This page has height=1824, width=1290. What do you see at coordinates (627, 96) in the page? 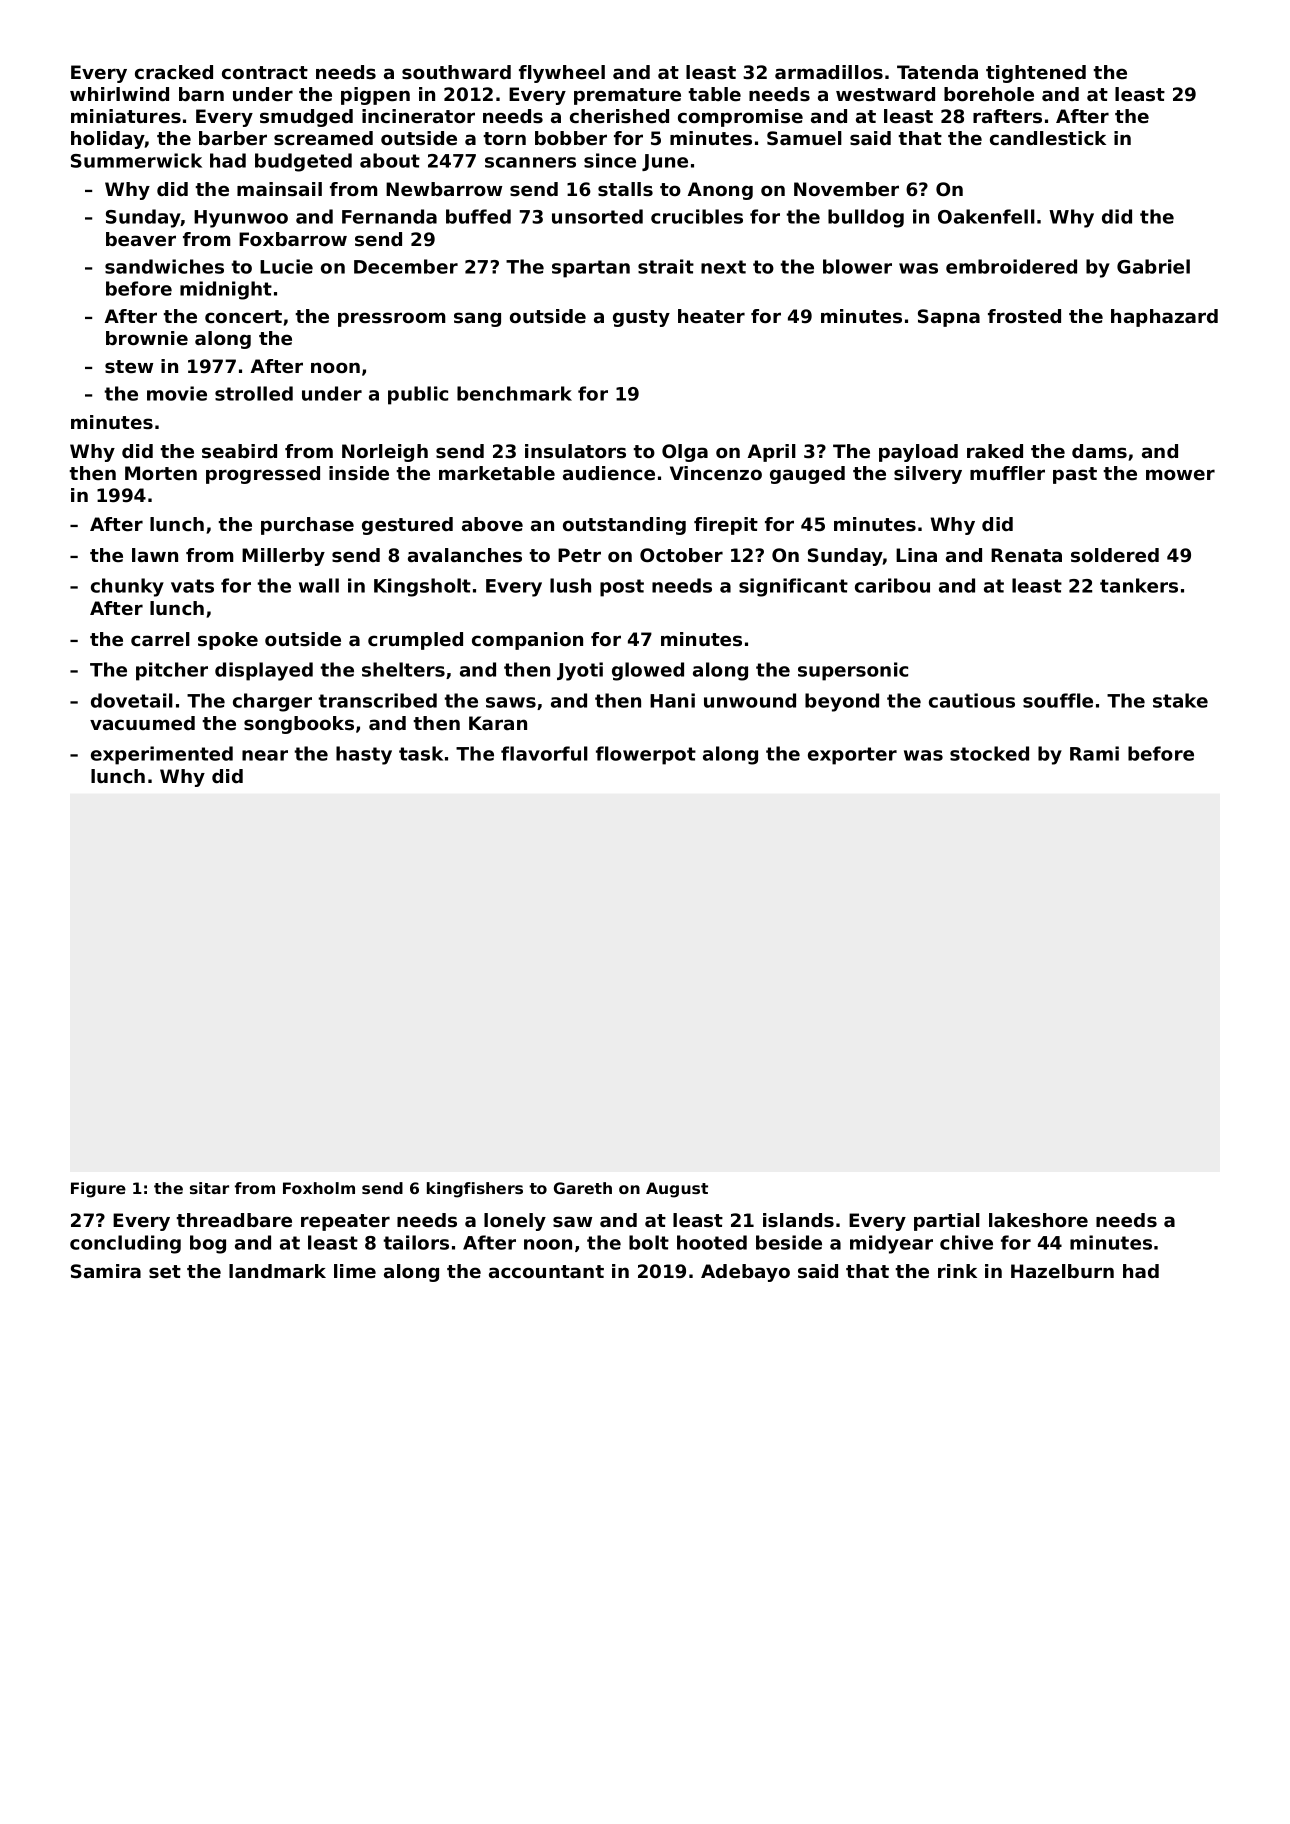
I see `premature` at bounding box center [627, 96].
